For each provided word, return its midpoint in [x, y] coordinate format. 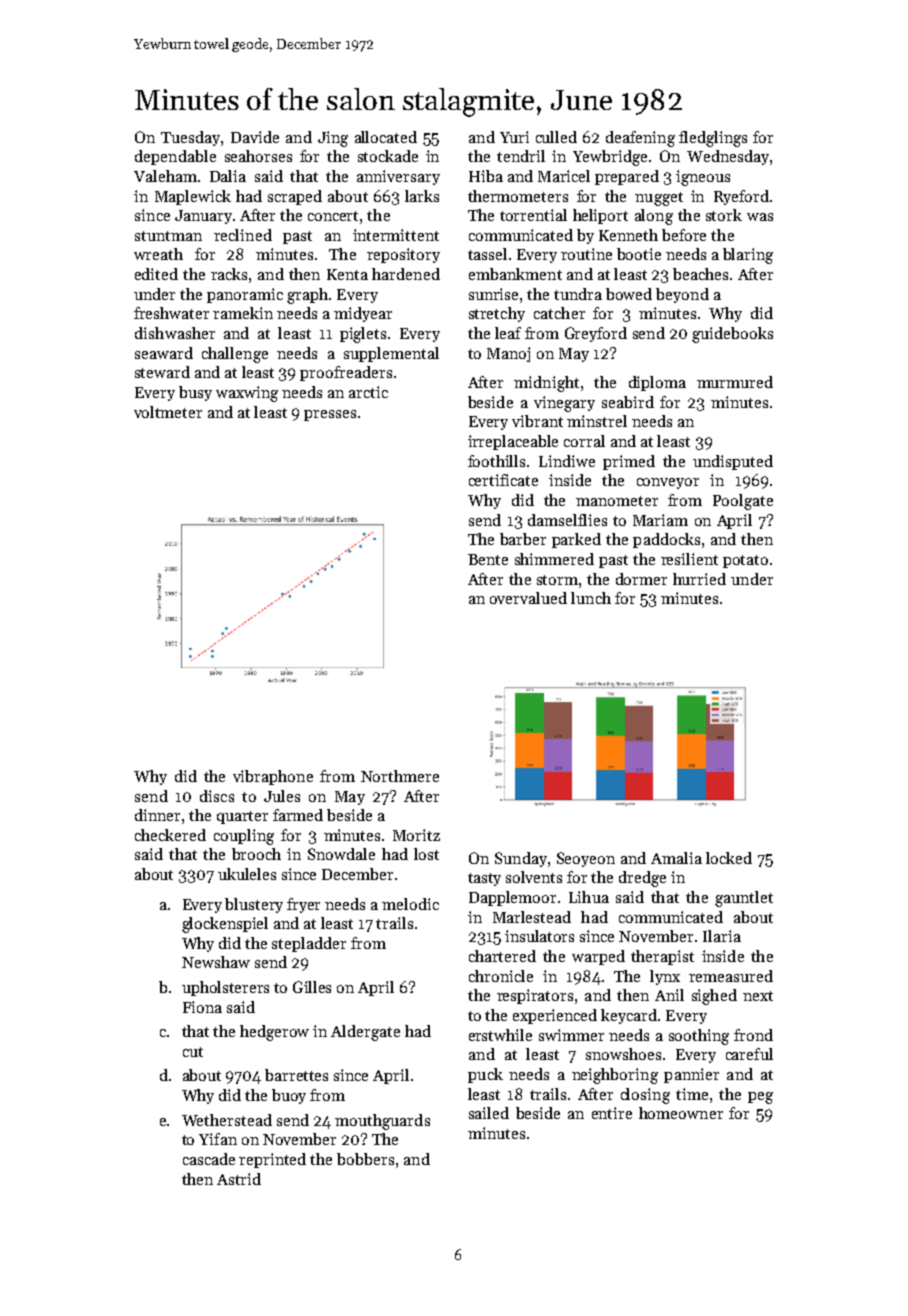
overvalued [528, 598]
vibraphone [273, 777]
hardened [406, 274]
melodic [410, 904]
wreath [158, 254]
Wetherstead [227, 1120]
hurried [699, 579]
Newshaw [216, 962]
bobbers [365, 1159]
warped [598, 957]
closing [645, 1096]
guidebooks [732, 335]
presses [330, 415]
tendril [521, 156]
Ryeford [741, 197]
